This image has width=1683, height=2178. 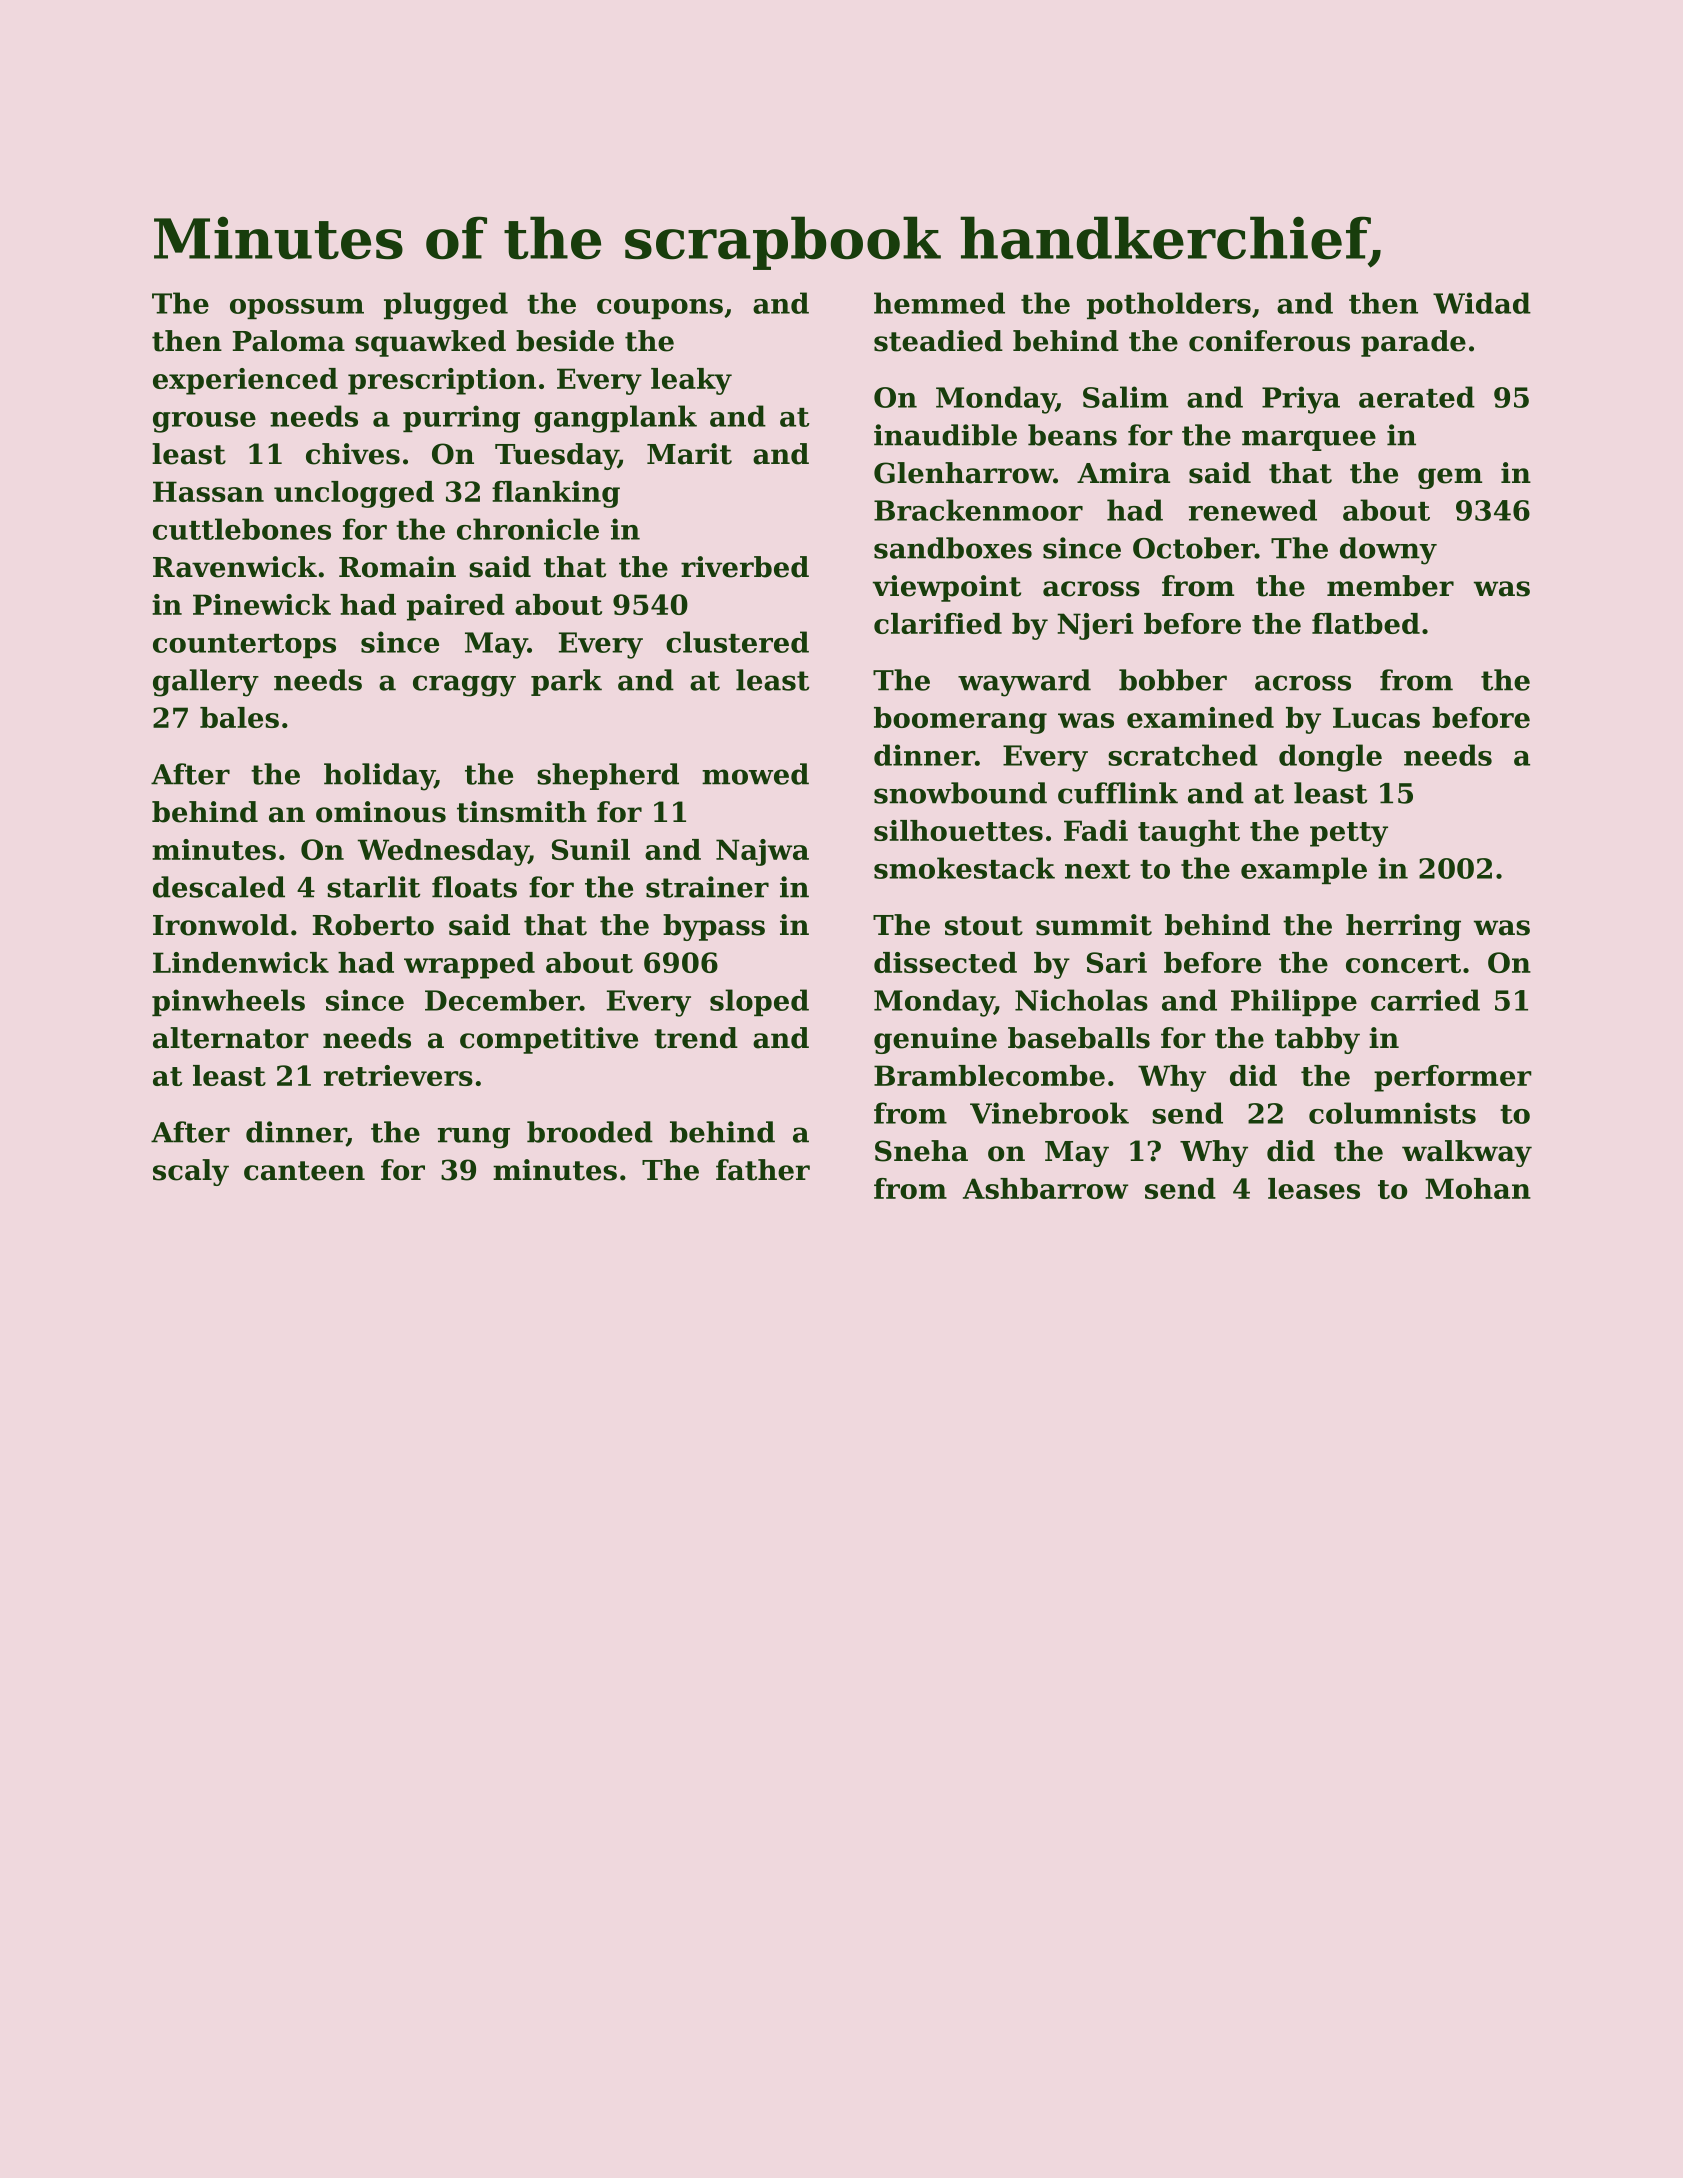 What do you see at coordinates (1349, 834) in the image?
I see `petty` at bounding box center [1349, 834].
